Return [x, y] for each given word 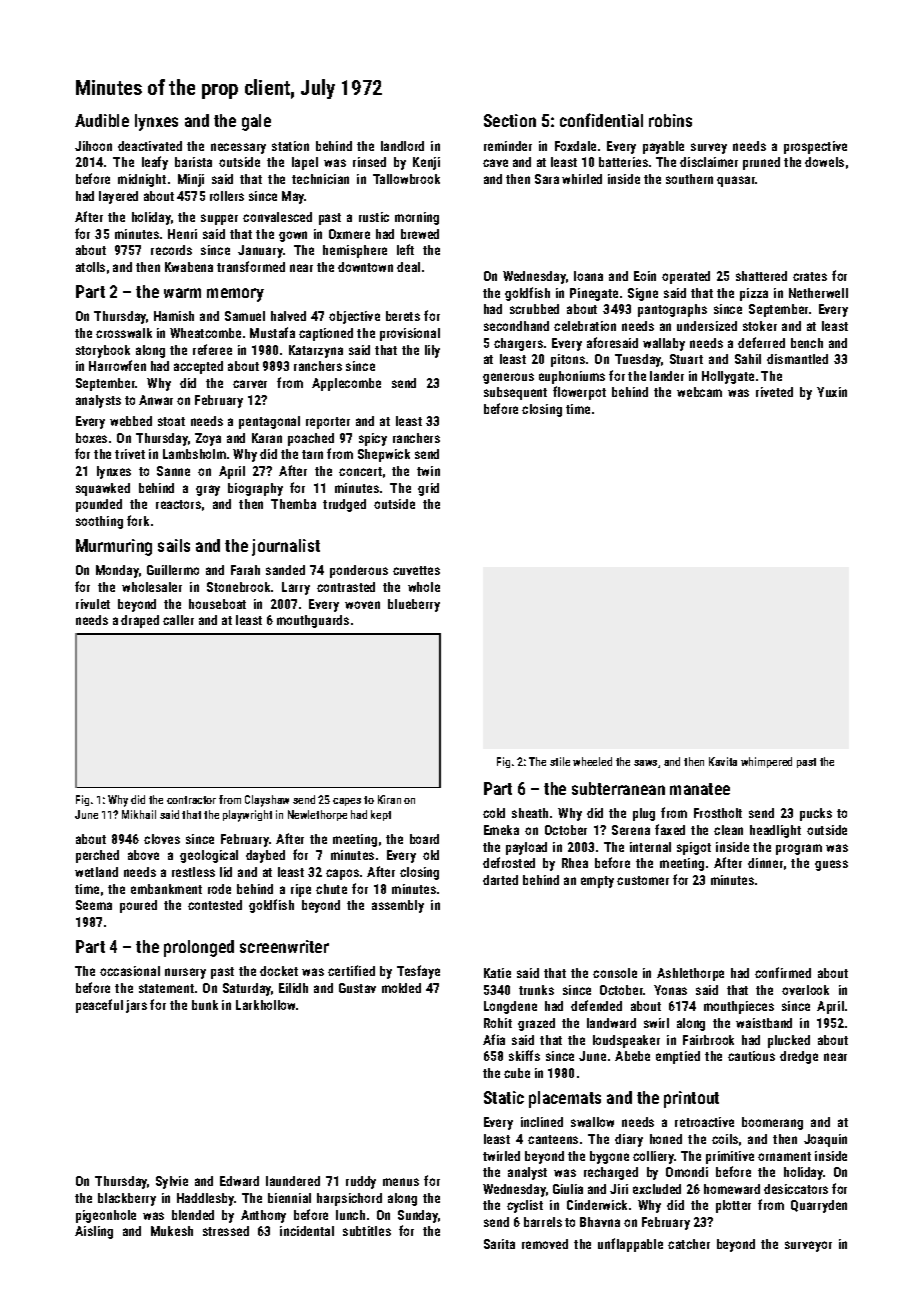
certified [351, 970]
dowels [824, 162]
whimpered [766, 762]
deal [408, 267]
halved [288, 316]
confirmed [783, 972]
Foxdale [575, 146]
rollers [227, 196]
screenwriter [284, 946]
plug [644, 814]
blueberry [414, 605]
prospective [815, 147]
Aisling [94, 1232]
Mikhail [139, 814]
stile [560, 761]
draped [140, 621]
